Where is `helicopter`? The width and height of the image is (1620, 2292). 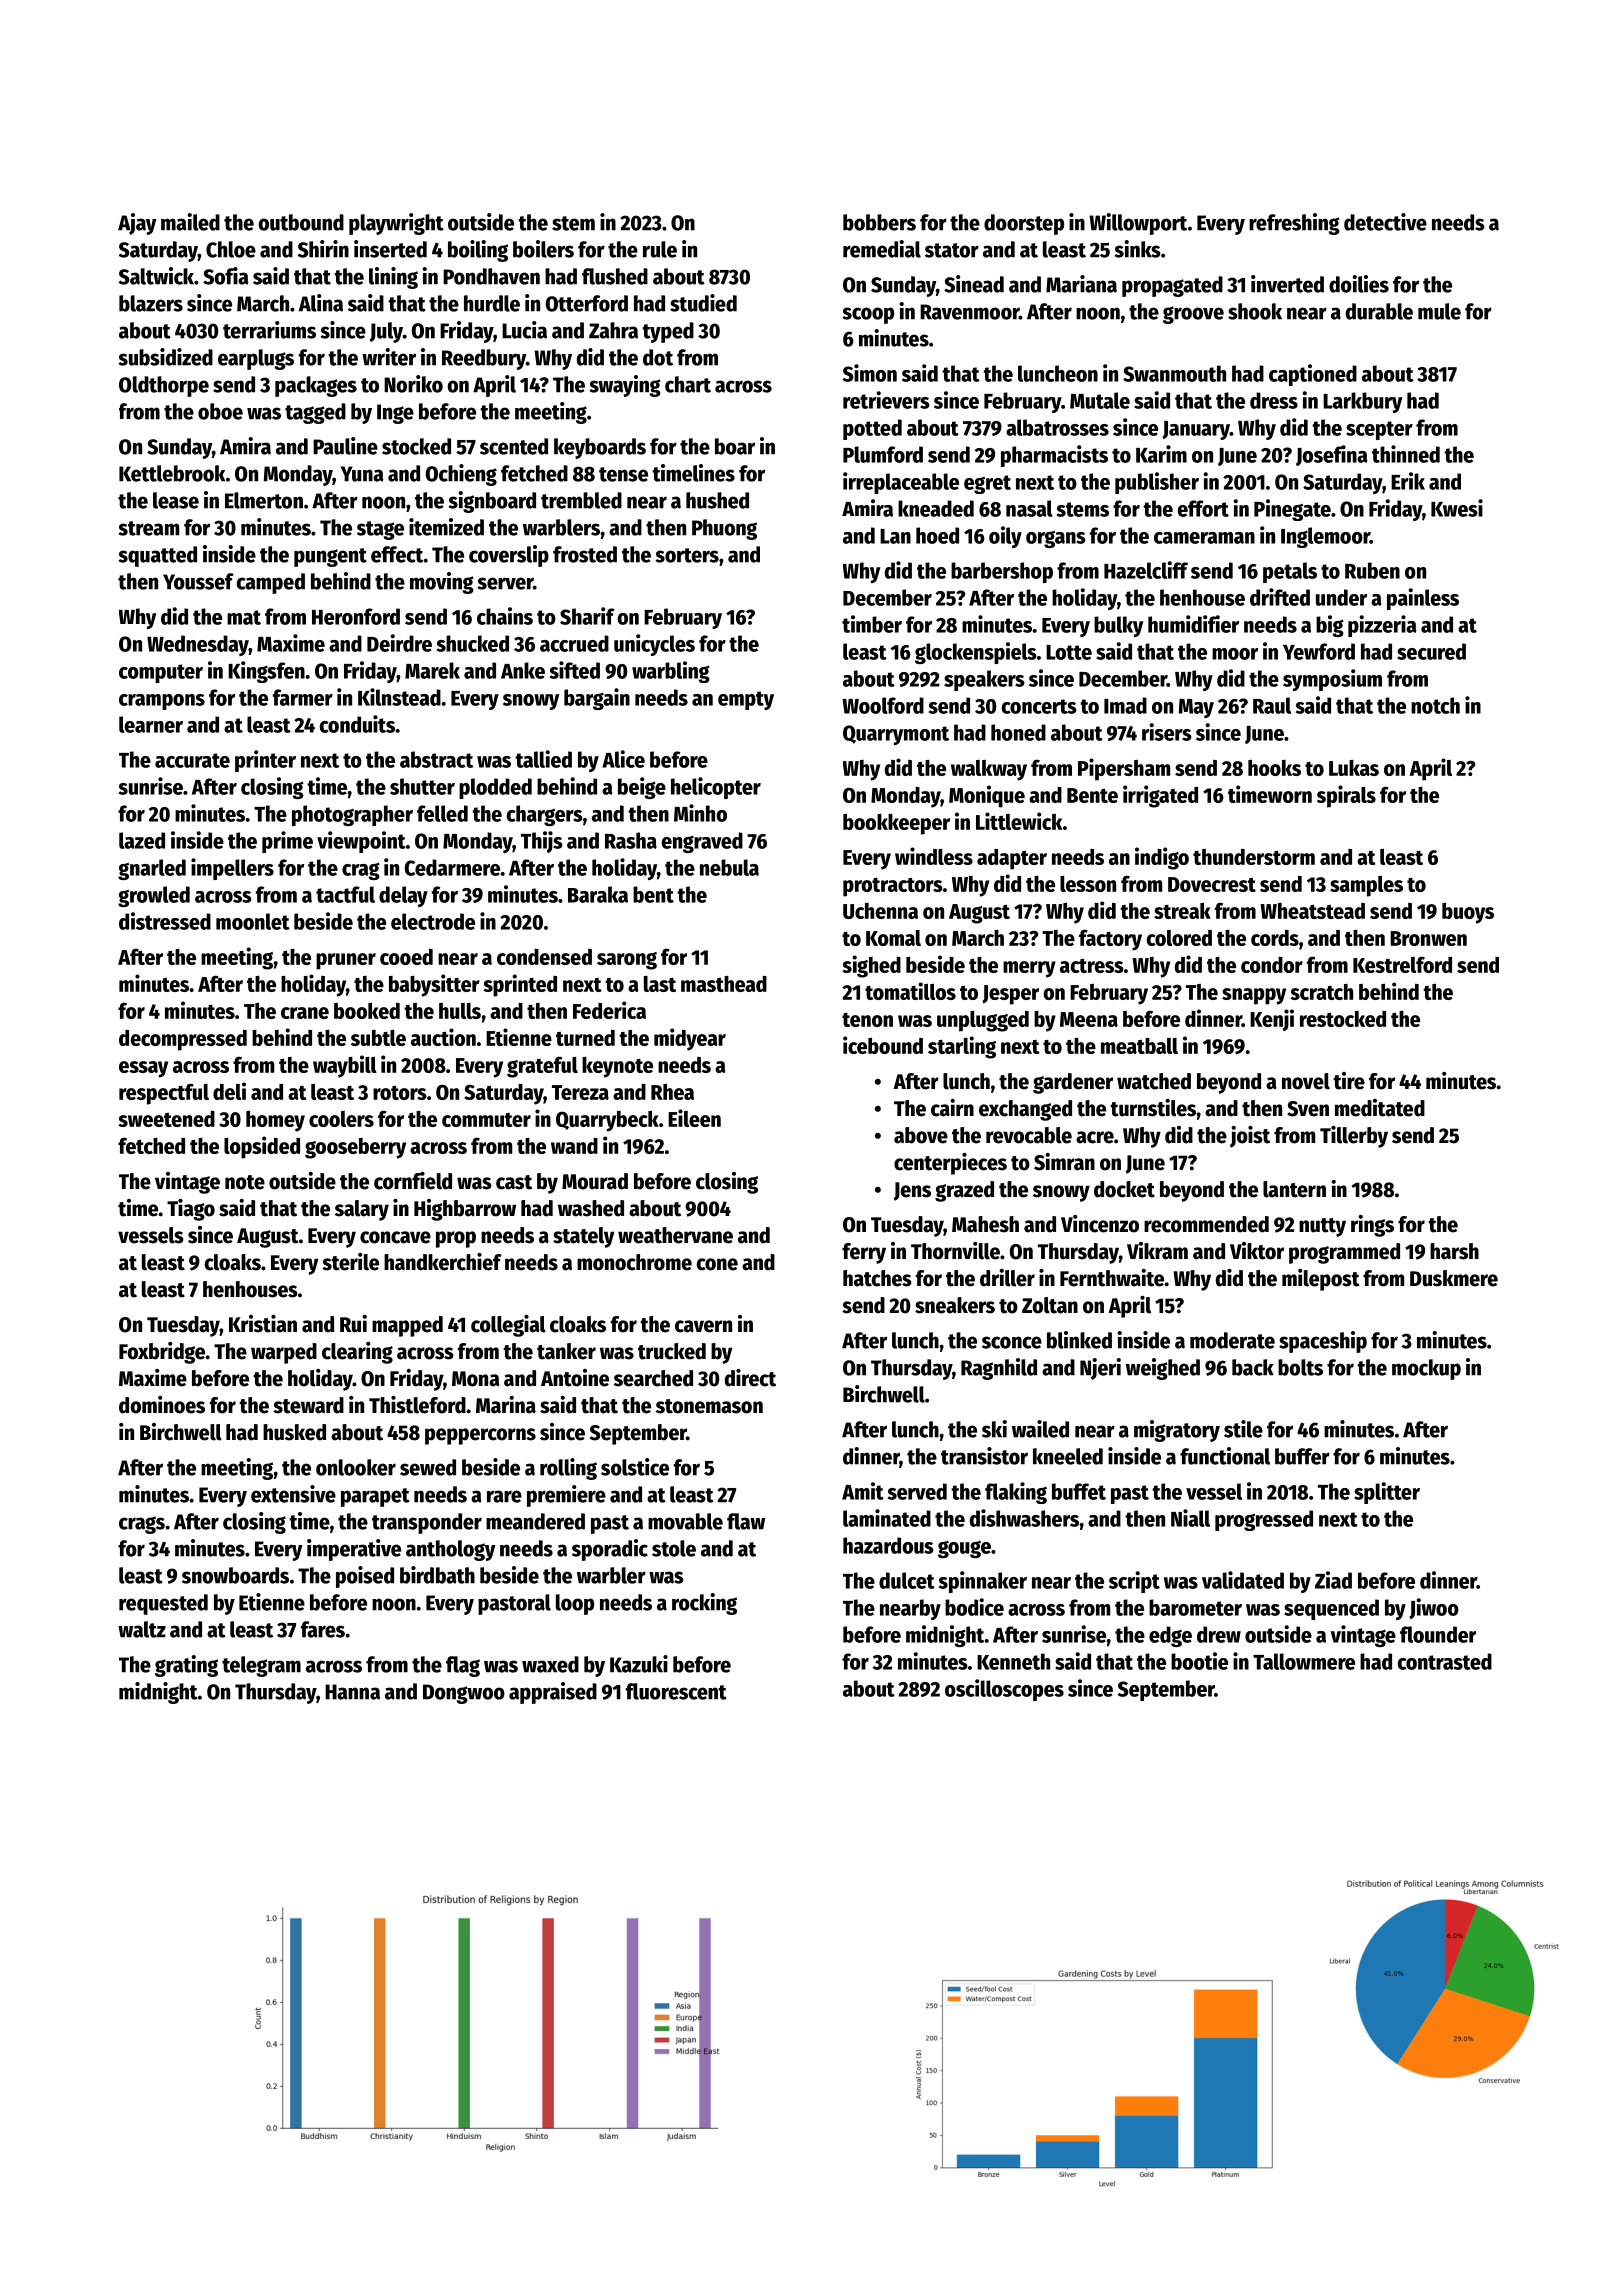 helicopter is located at coordinates (716, 788).
